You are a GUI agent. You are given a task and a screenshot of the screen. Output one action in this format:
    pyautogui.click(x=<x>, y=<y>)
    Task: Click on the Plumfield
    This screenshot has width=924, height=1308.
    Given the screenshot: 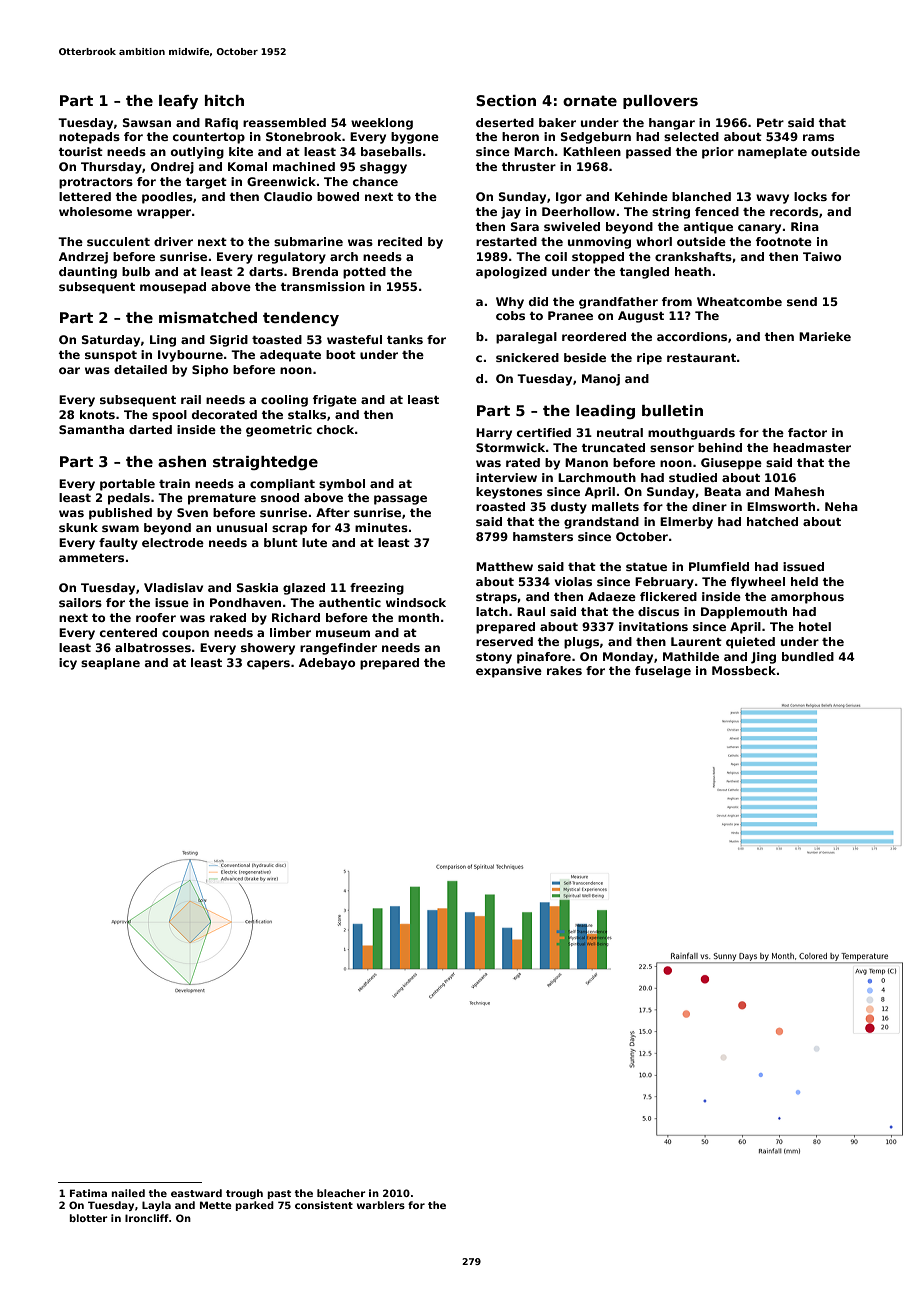 What is the action you would take?
    pyautogui.click(x=719, y=566)
